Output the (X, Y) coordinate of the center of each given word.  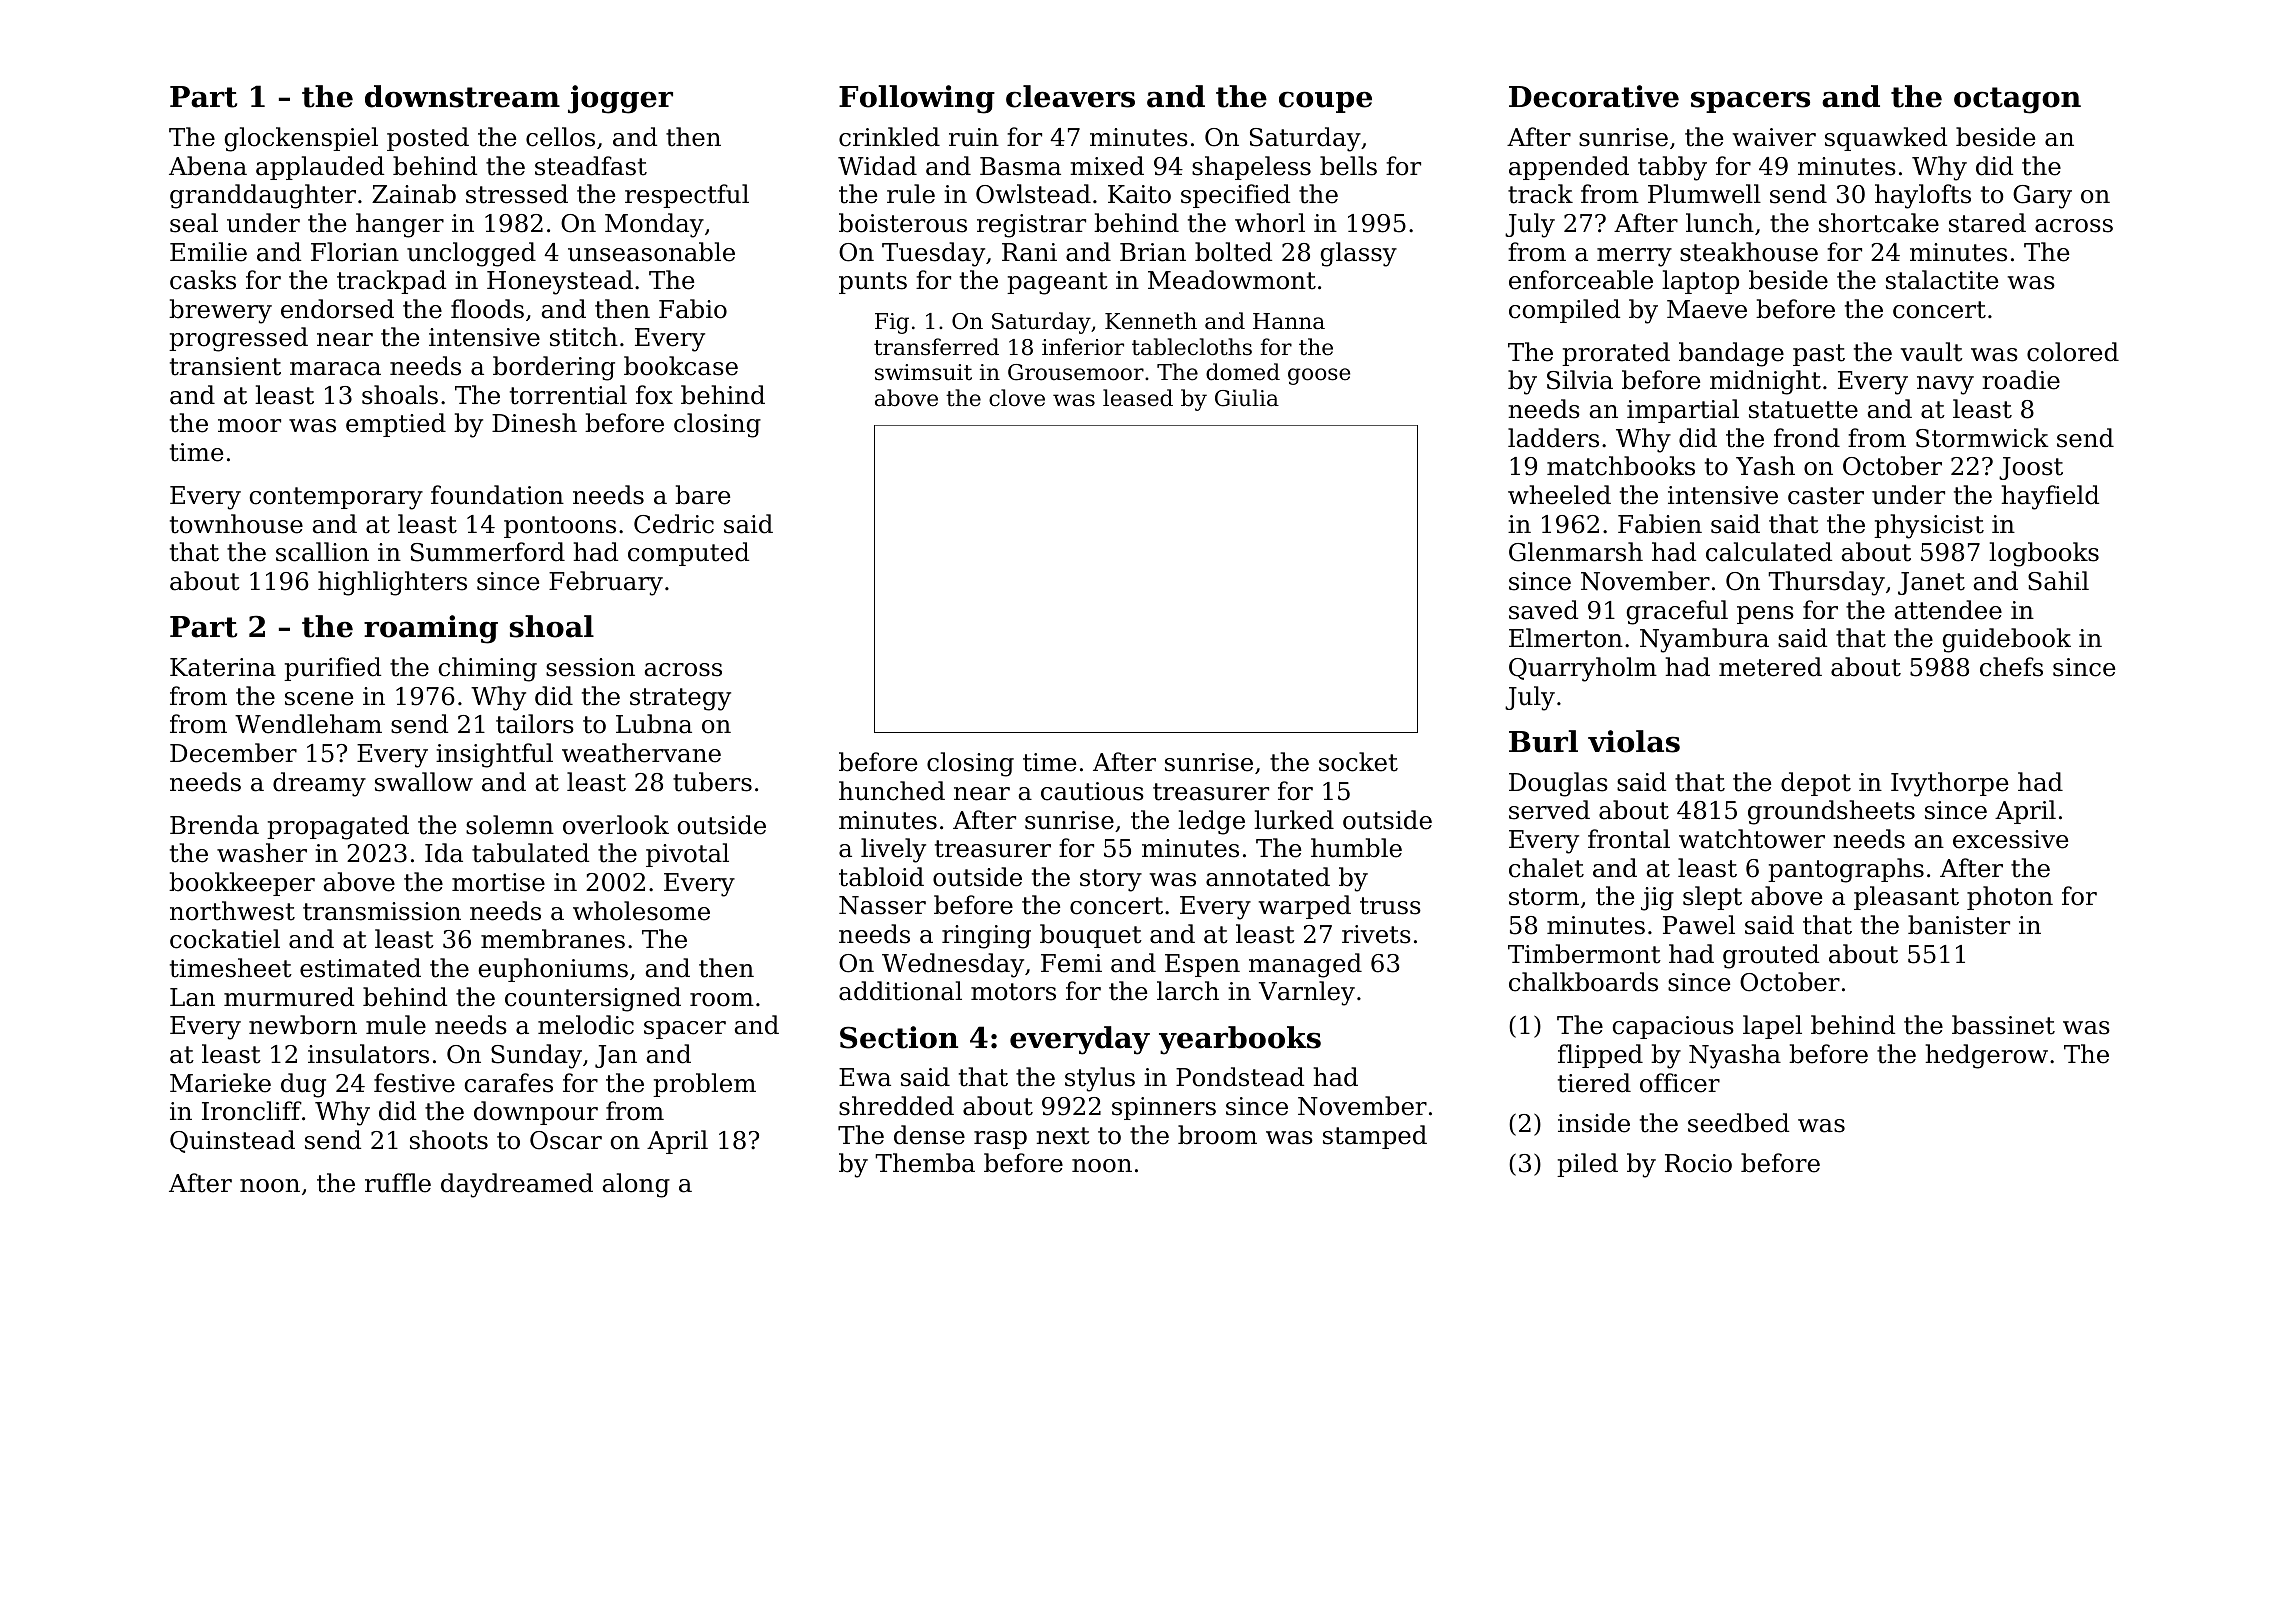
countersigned (593, 999)
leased (1138, 398)
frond (1807, 438)
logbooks (2044, 554)
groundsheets (1831, 812)
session (590, 667)
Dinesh (534, 423)
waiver (1774, 137)
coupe (1325, 102)
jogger (620, 99)
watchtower (1752, 839)
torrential (568, 395)
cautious (1092, 791)
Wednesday (953, 965)
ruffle (398, 1183)
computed (688, 554)
